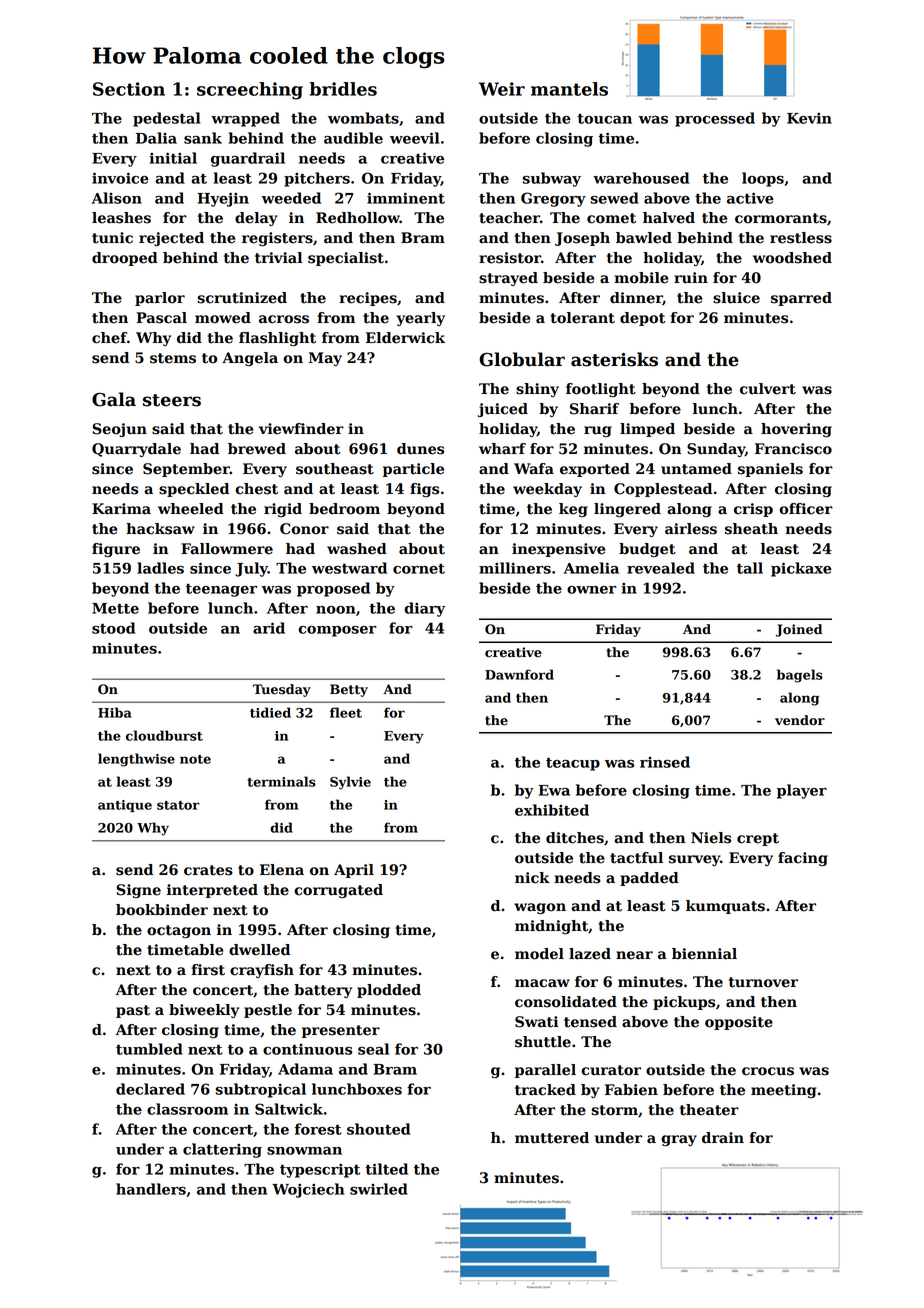  Describe the element at coordinates (723, 1138) in the image. I see `drain` at that location.
